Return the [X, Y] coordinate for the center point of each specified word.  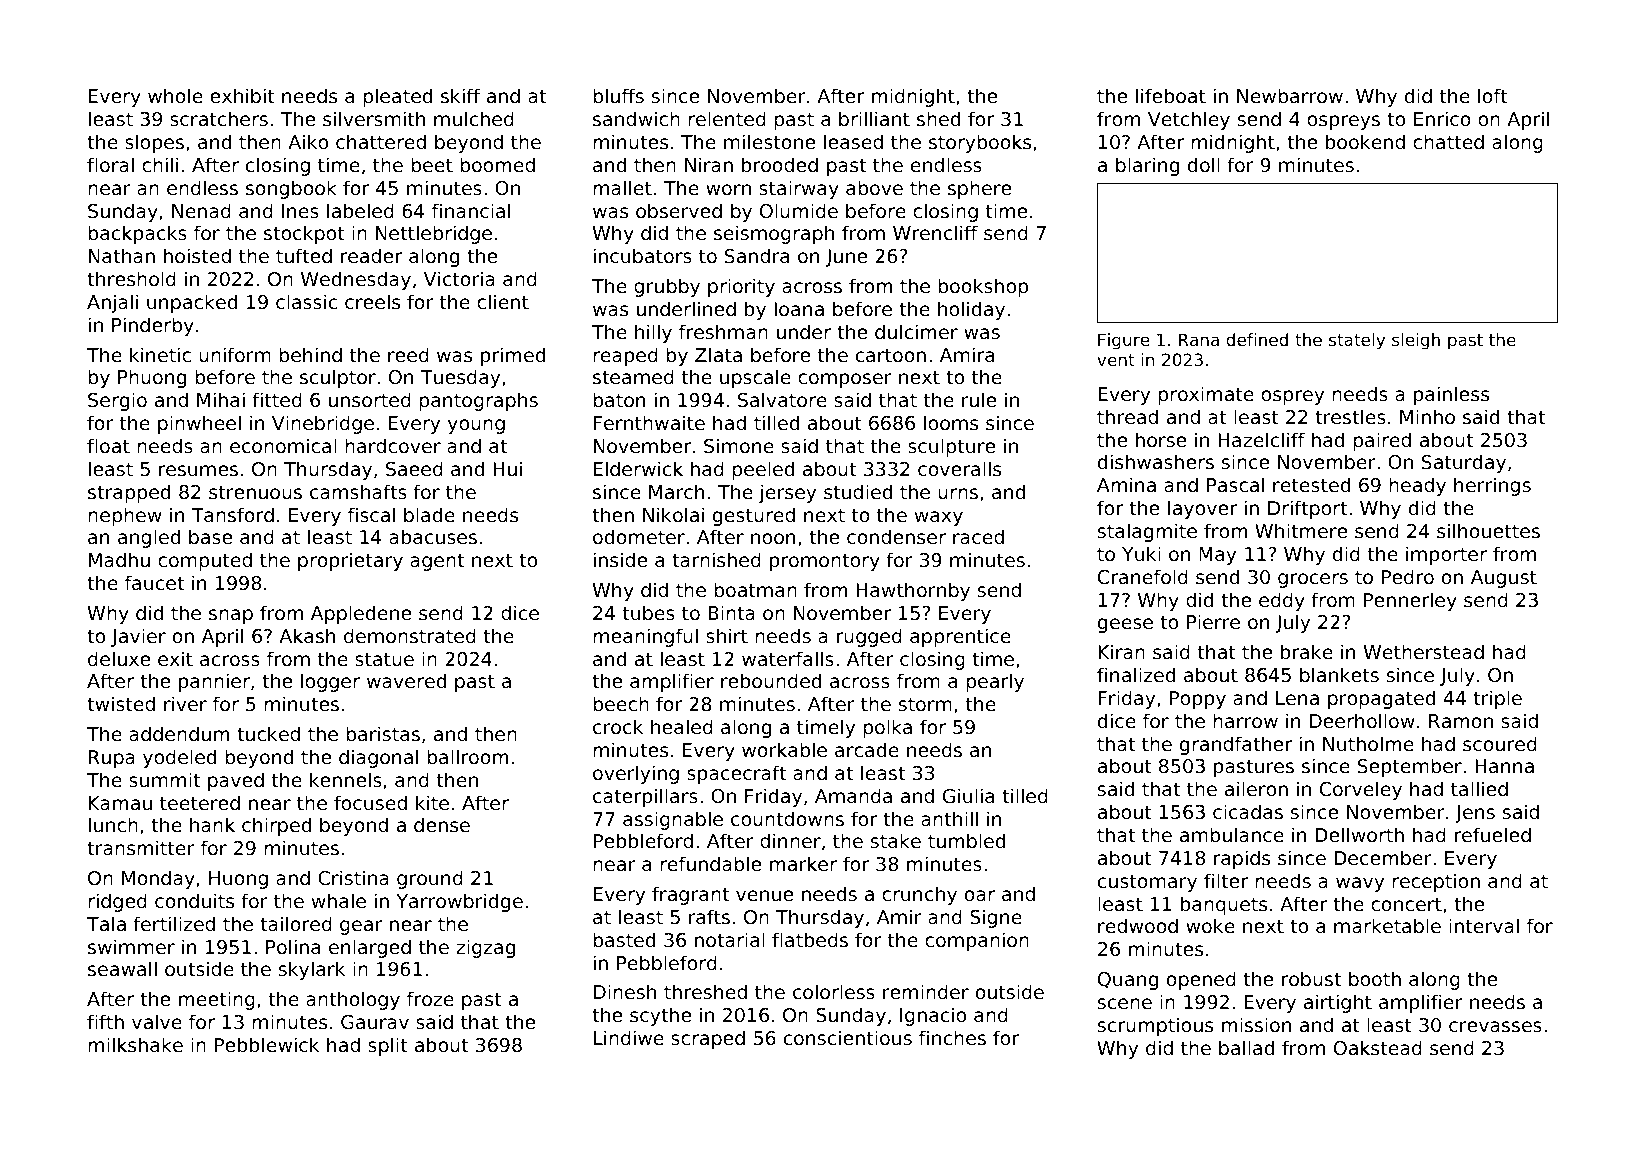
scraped [708, 1039]
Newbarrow [1290, 95]
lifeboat [1171, 95]
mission [1256, 1024]
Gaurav [375, 1022]
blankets [1339, 674]
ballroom [467, 756]
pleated [397, 97]
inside [620, 559]
